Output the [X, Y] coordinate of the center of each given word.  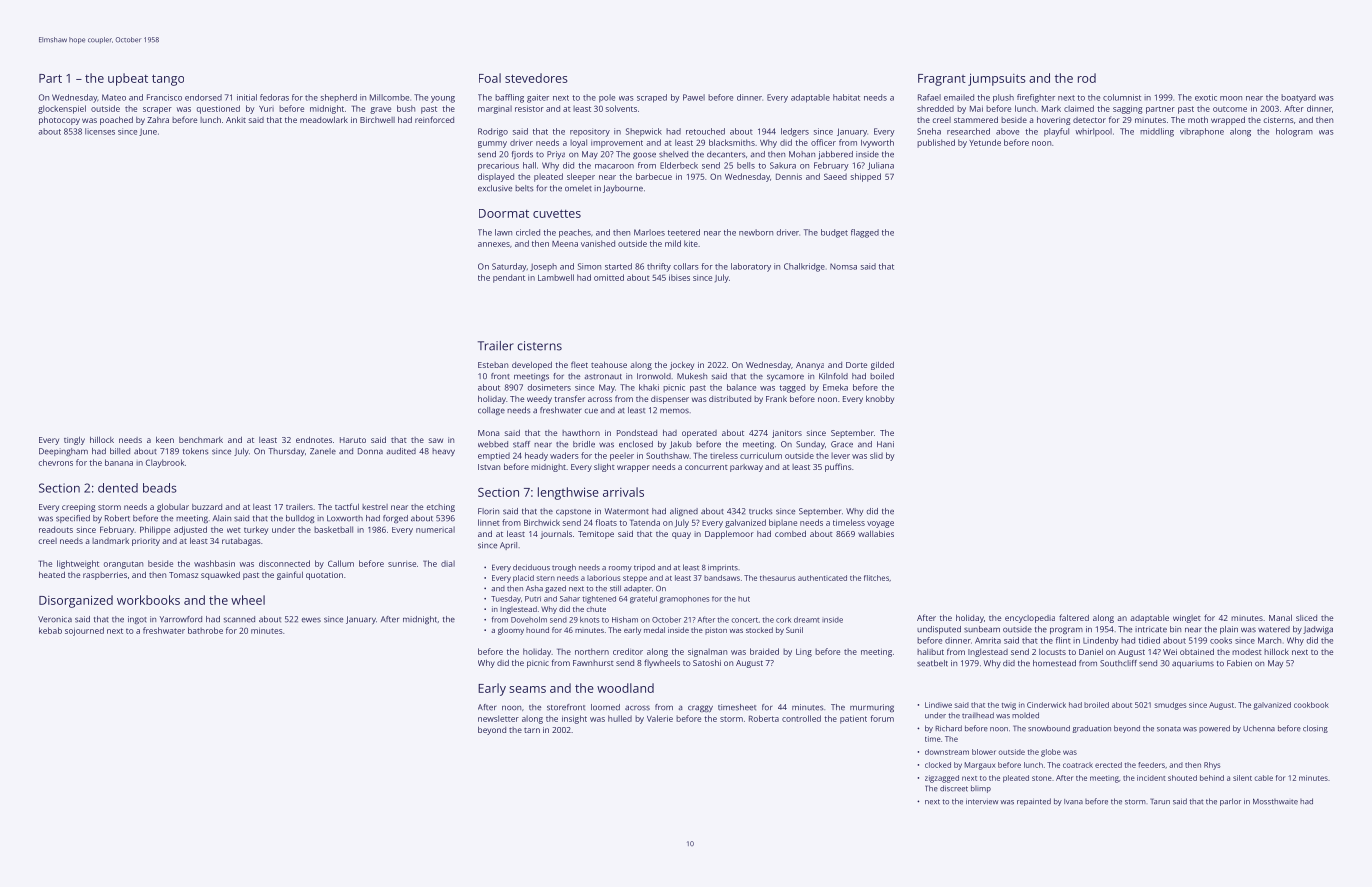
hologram [1294, 132]
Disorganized [76, 601]
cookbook [1311, 705]
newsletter [498, 718]
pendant [509, 278]
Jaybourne [623, 189]
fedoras [274, 97]
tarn [532, 730]
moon [1231, 98]
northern [592, 651]
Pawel [694, 97]
